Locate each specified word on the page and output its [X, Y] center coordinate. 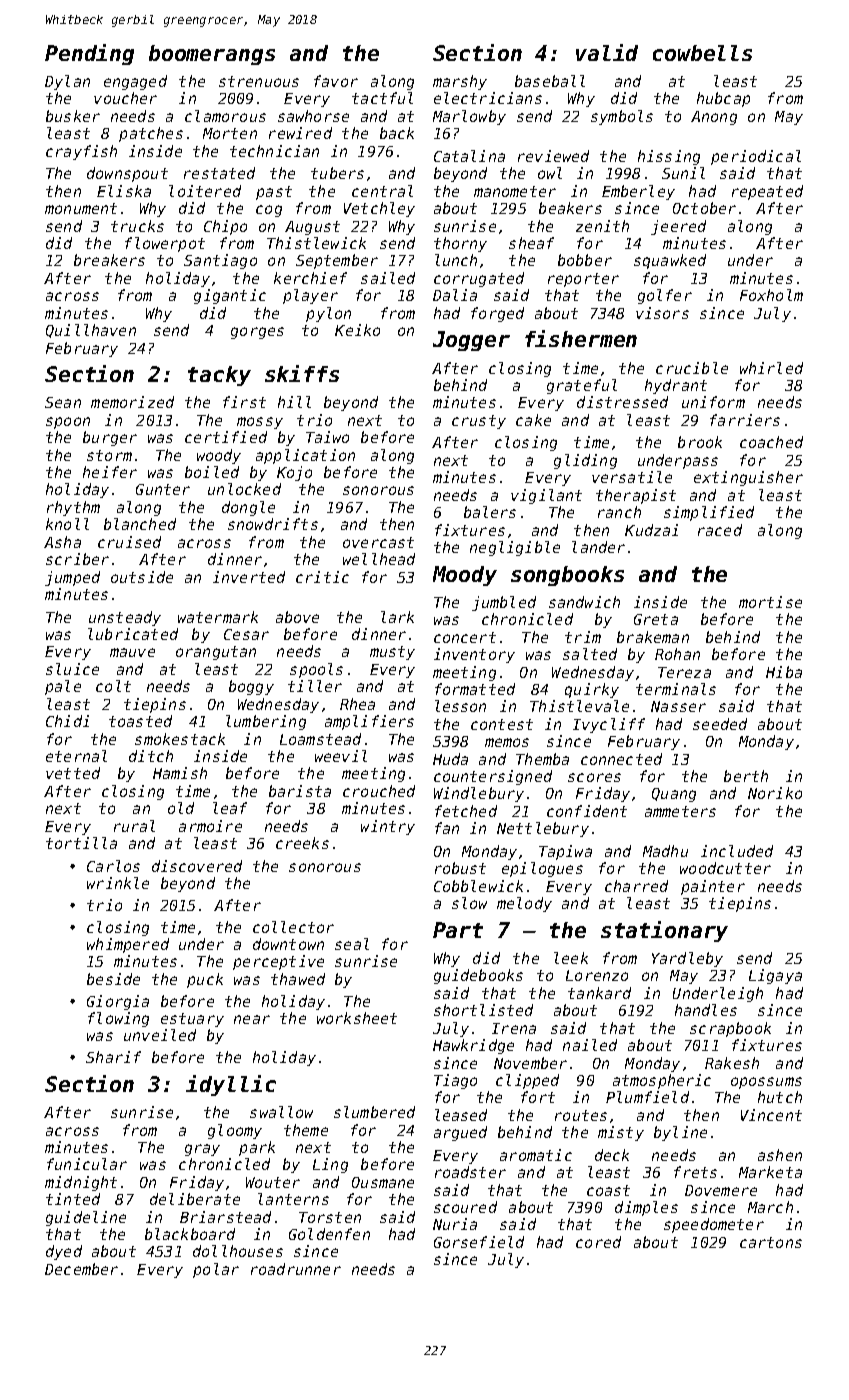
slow [469, 903]
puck [205, 980]
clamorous [225, 116]
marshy [460, 82]
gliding [585, 461]
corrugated [479, 279]
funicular [87, 1164]
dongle [248, 508]
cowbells [702, 53]
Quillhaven [91, 331]
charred [636, 886]
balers [490, 512]
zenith [602, 226]
